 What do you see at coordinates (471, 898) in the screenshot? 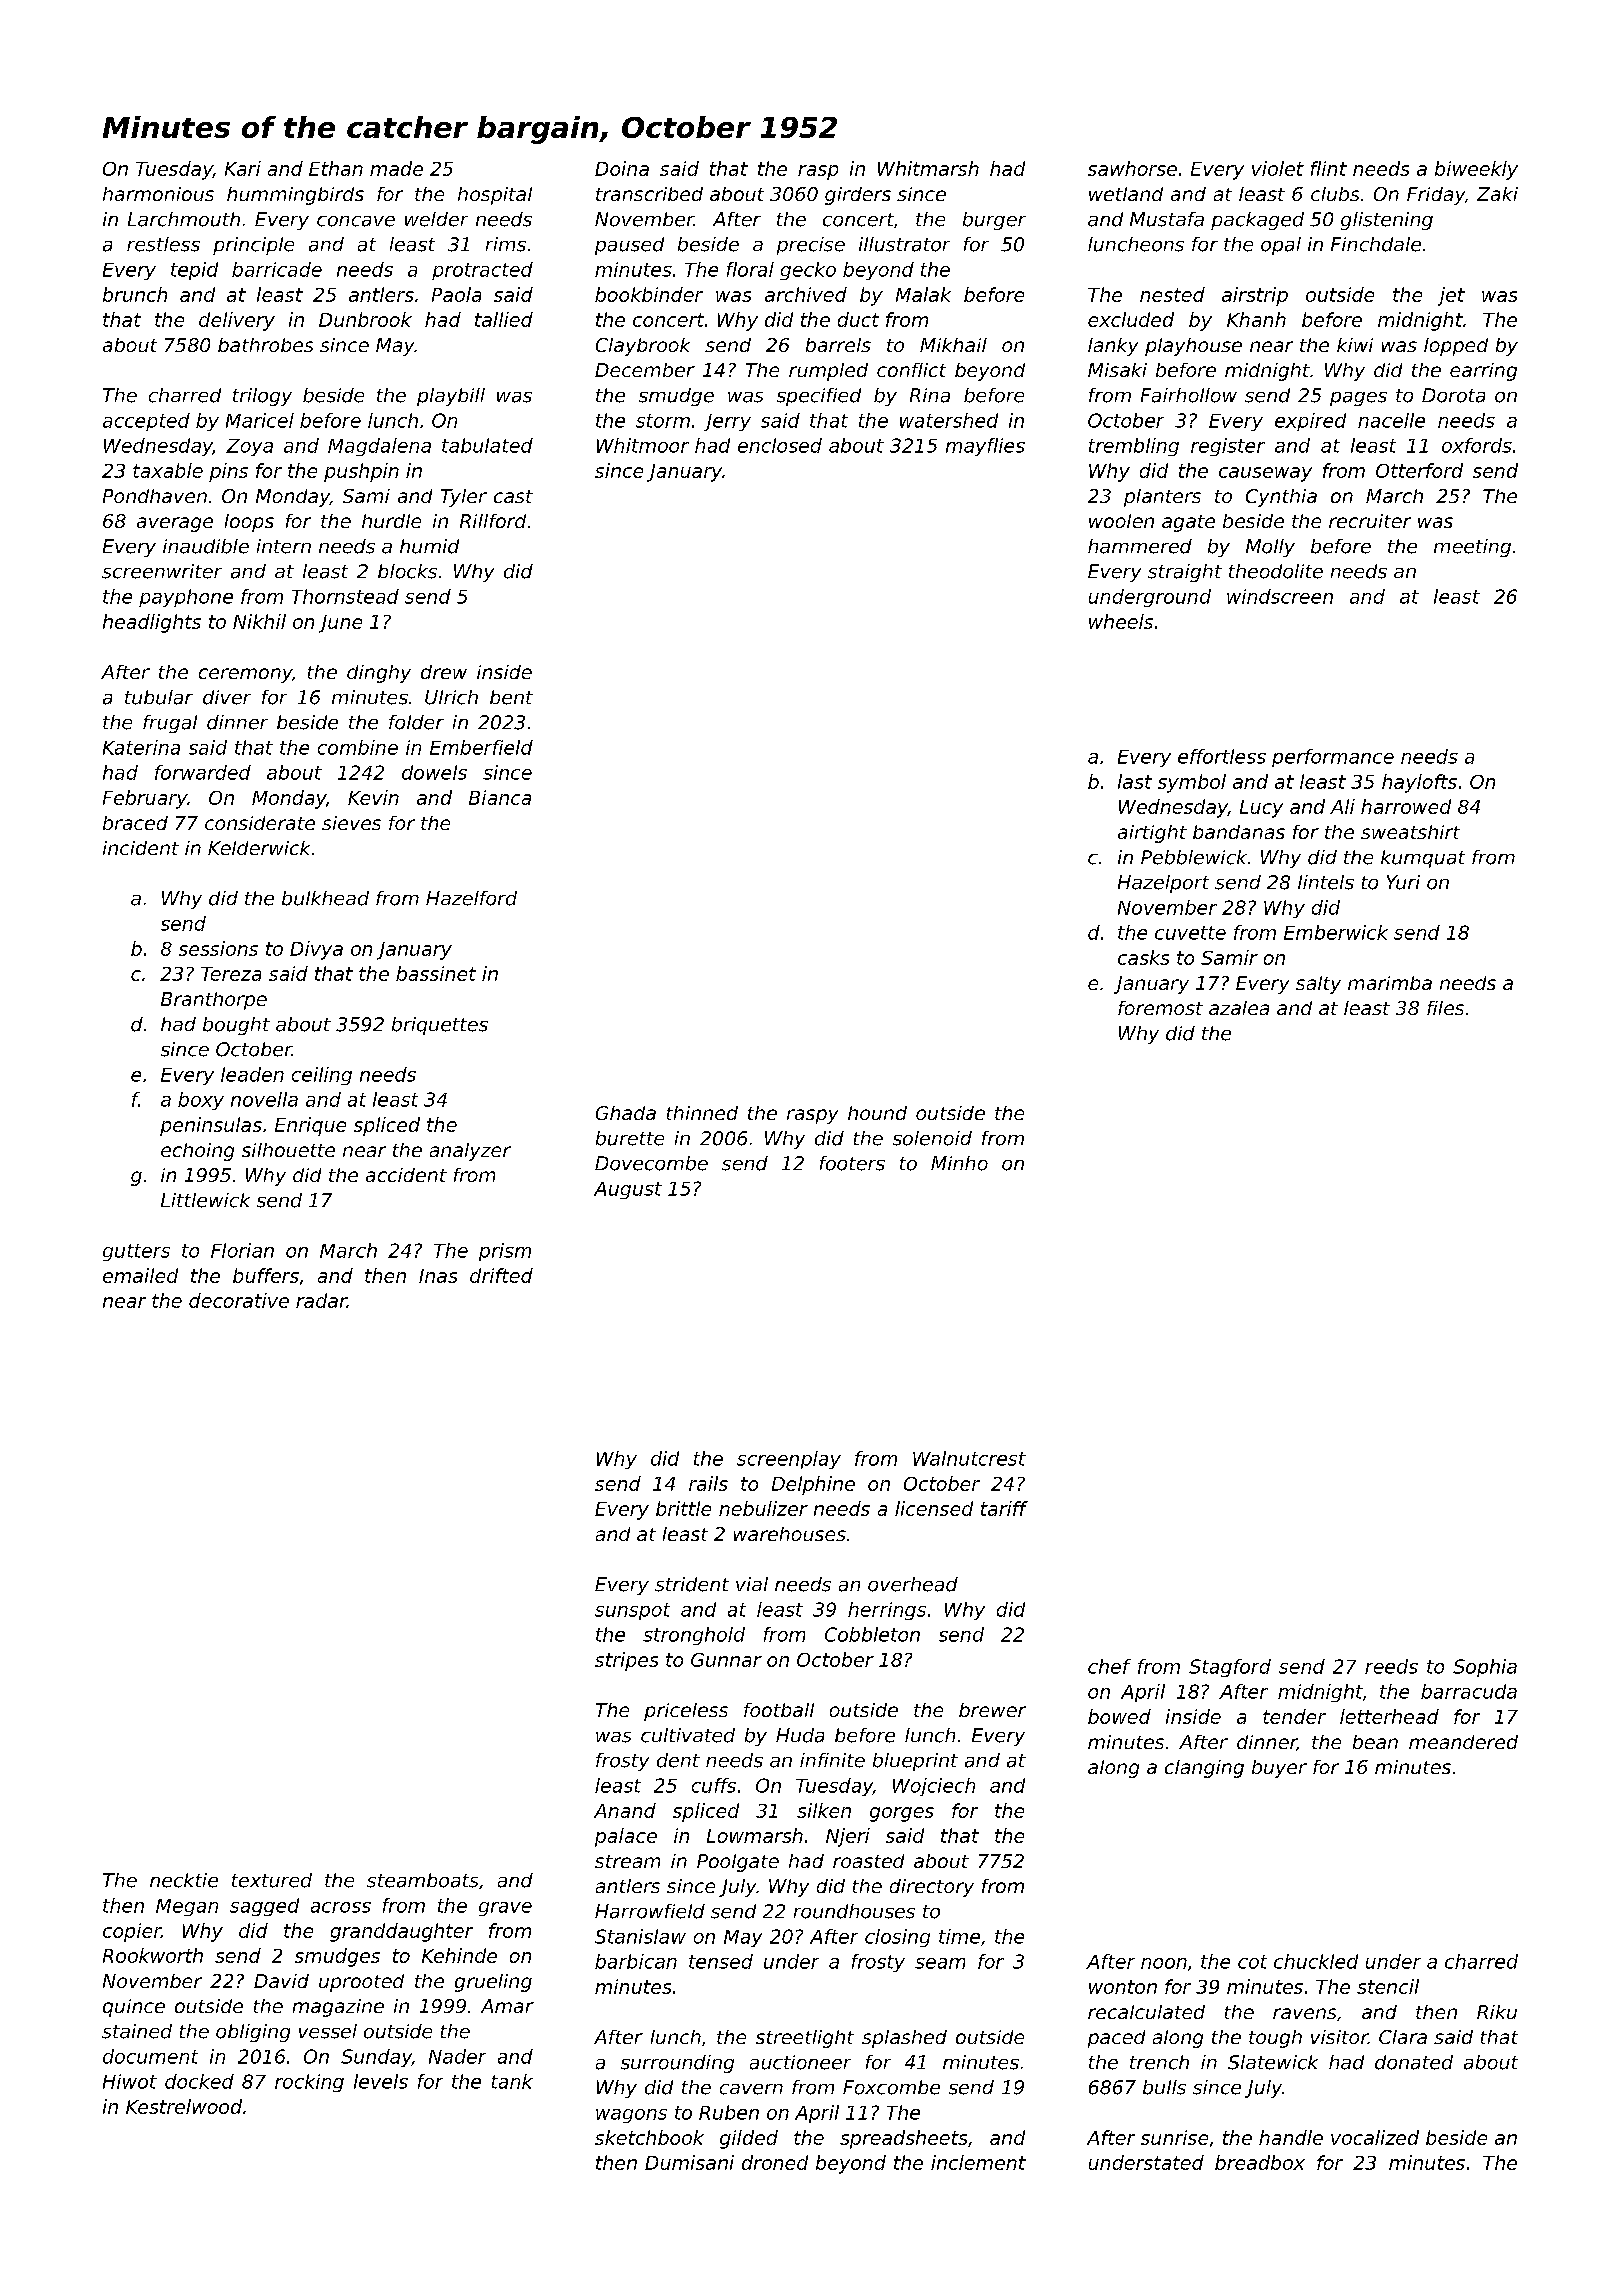
I see `Hazelford` at bounding box center [471, 898].
